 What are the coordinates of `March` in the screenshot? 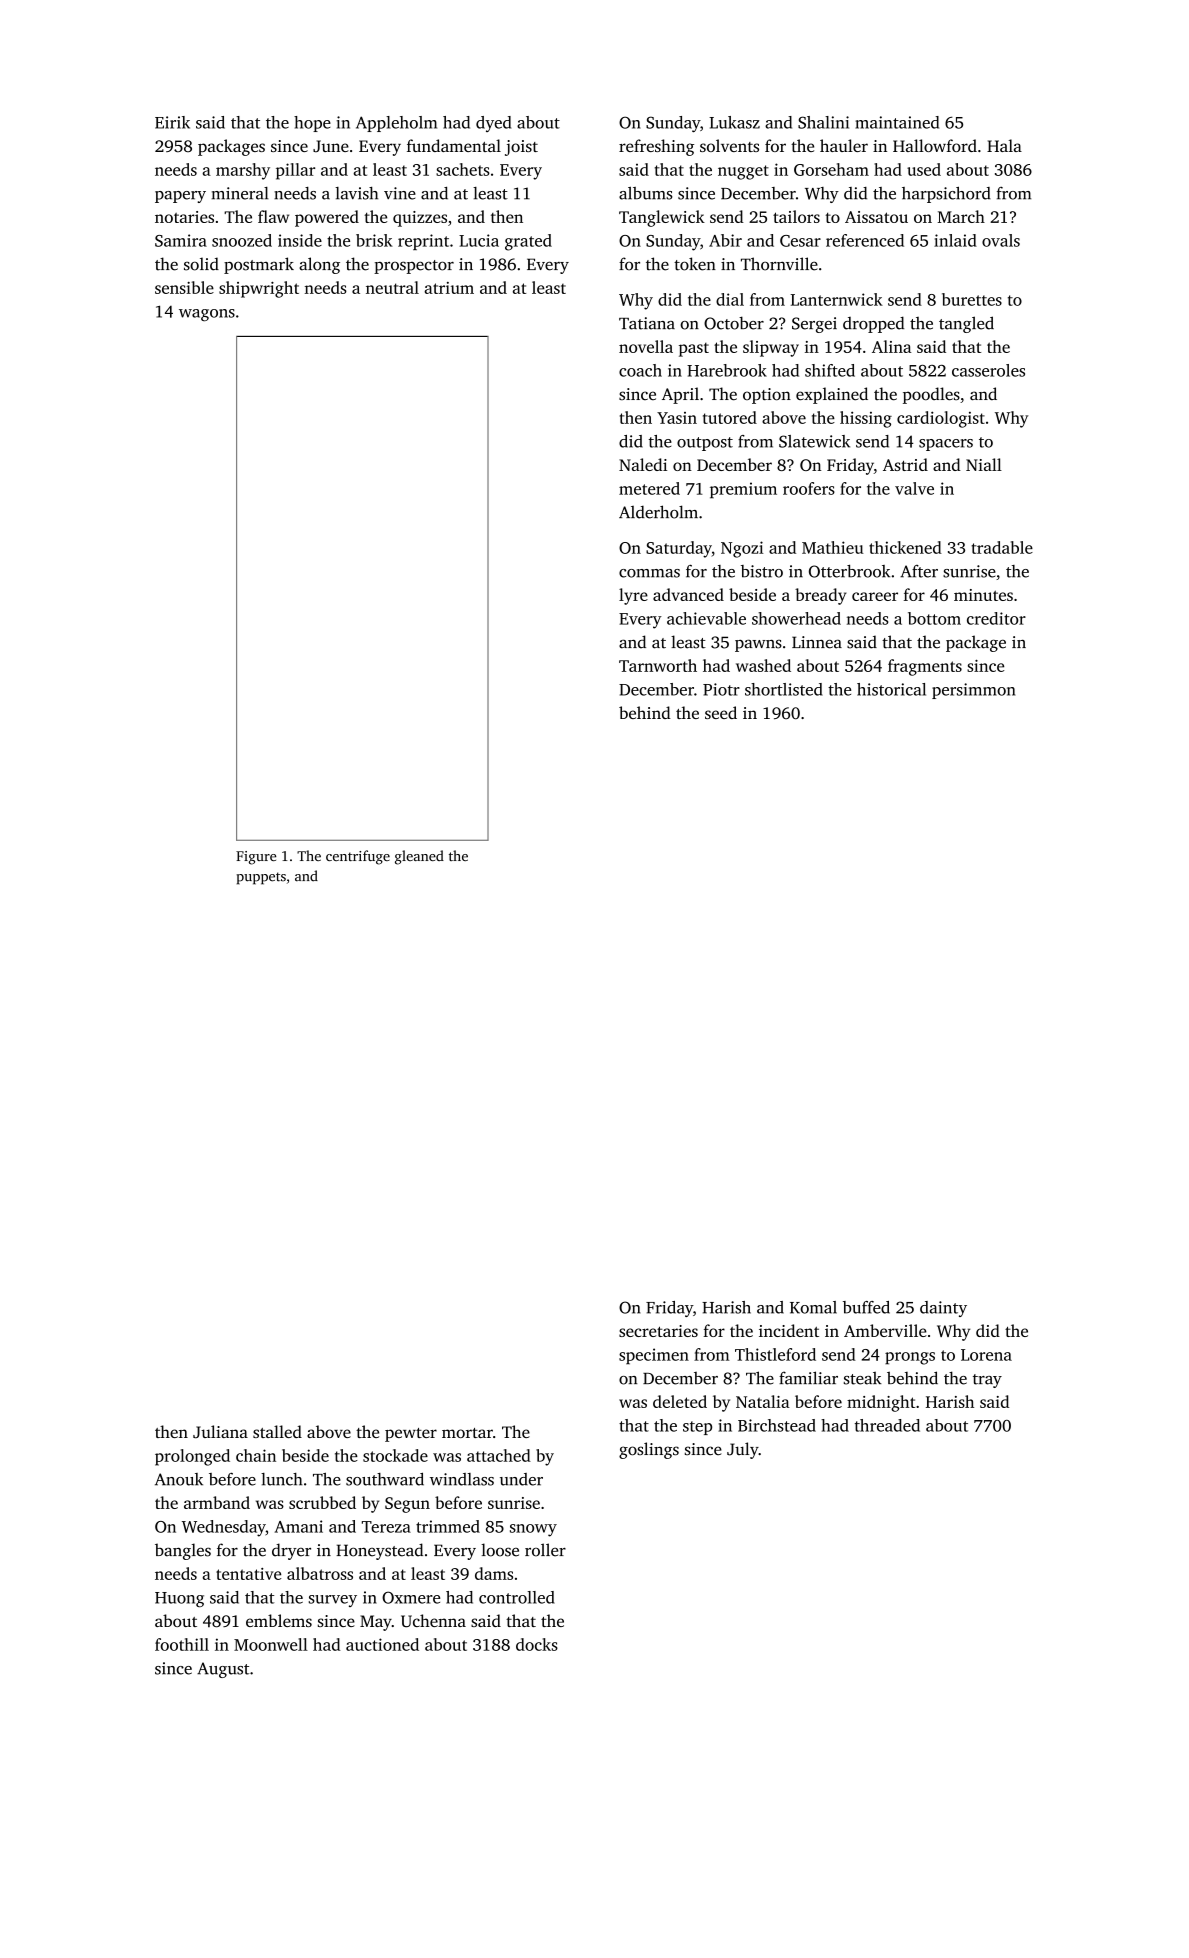 It's located at (961, 216).
